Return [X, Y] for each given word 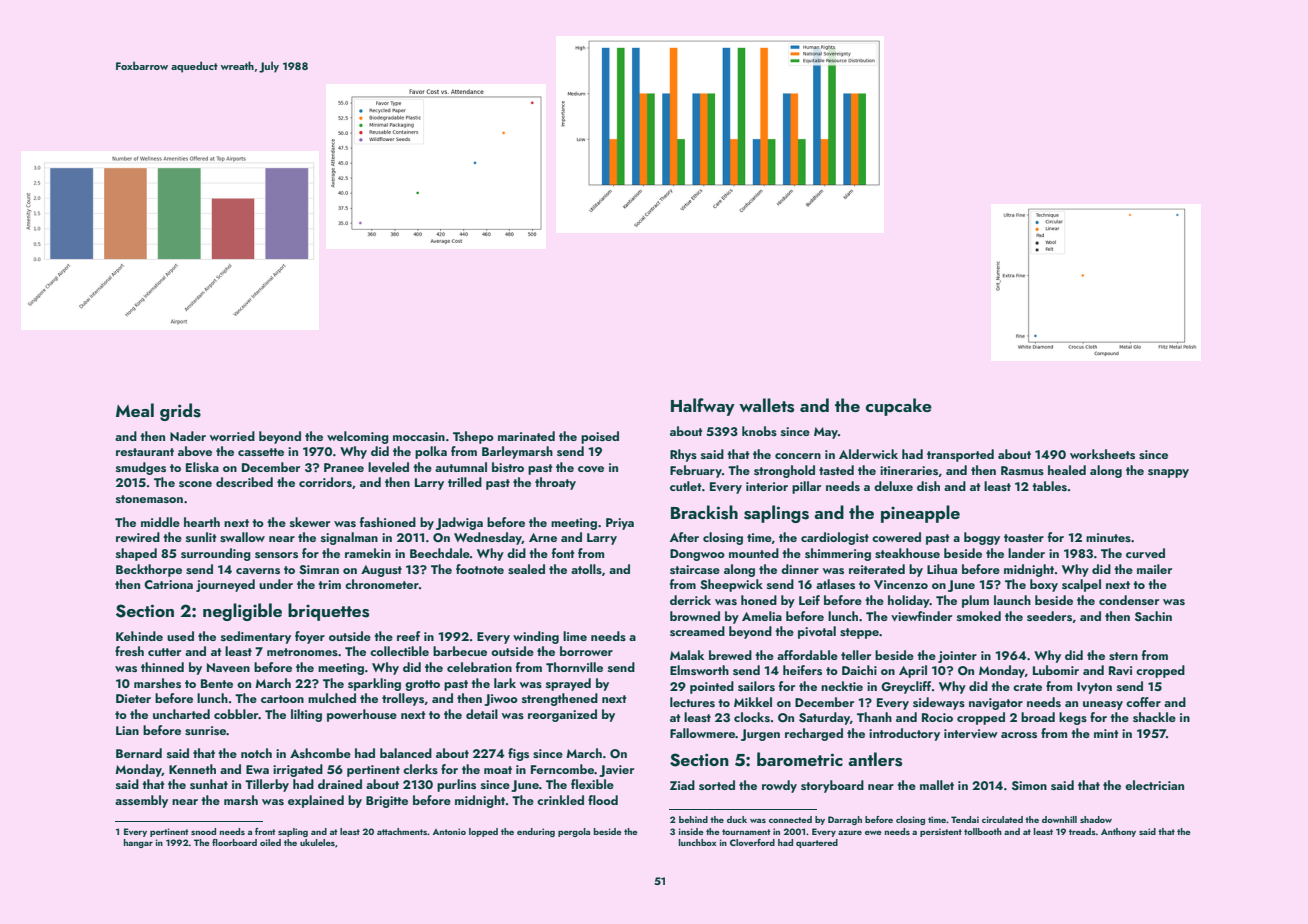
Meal [135, 410]
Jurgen [760, 735]
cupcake [899, 407]
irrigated [298, 770]
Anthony [1118, 832]
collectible [399, 651]
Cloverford [752, 842]
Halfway [703, 407]
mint [1106, 733]
